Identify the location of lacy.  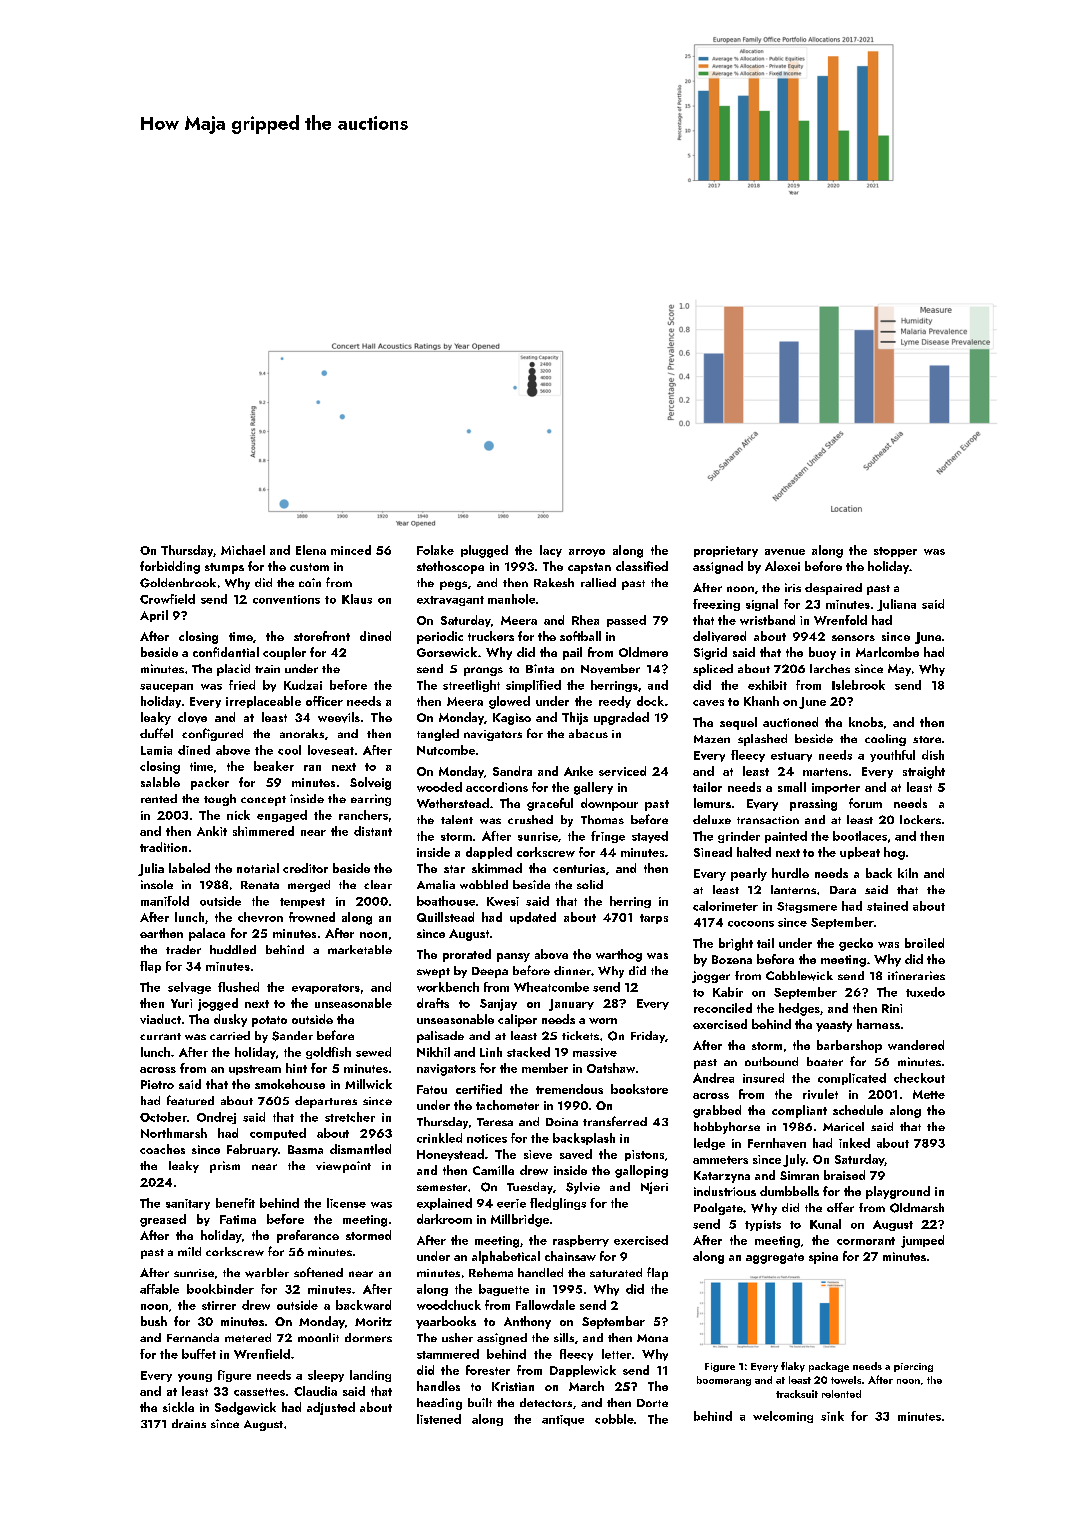
(551, 551).
